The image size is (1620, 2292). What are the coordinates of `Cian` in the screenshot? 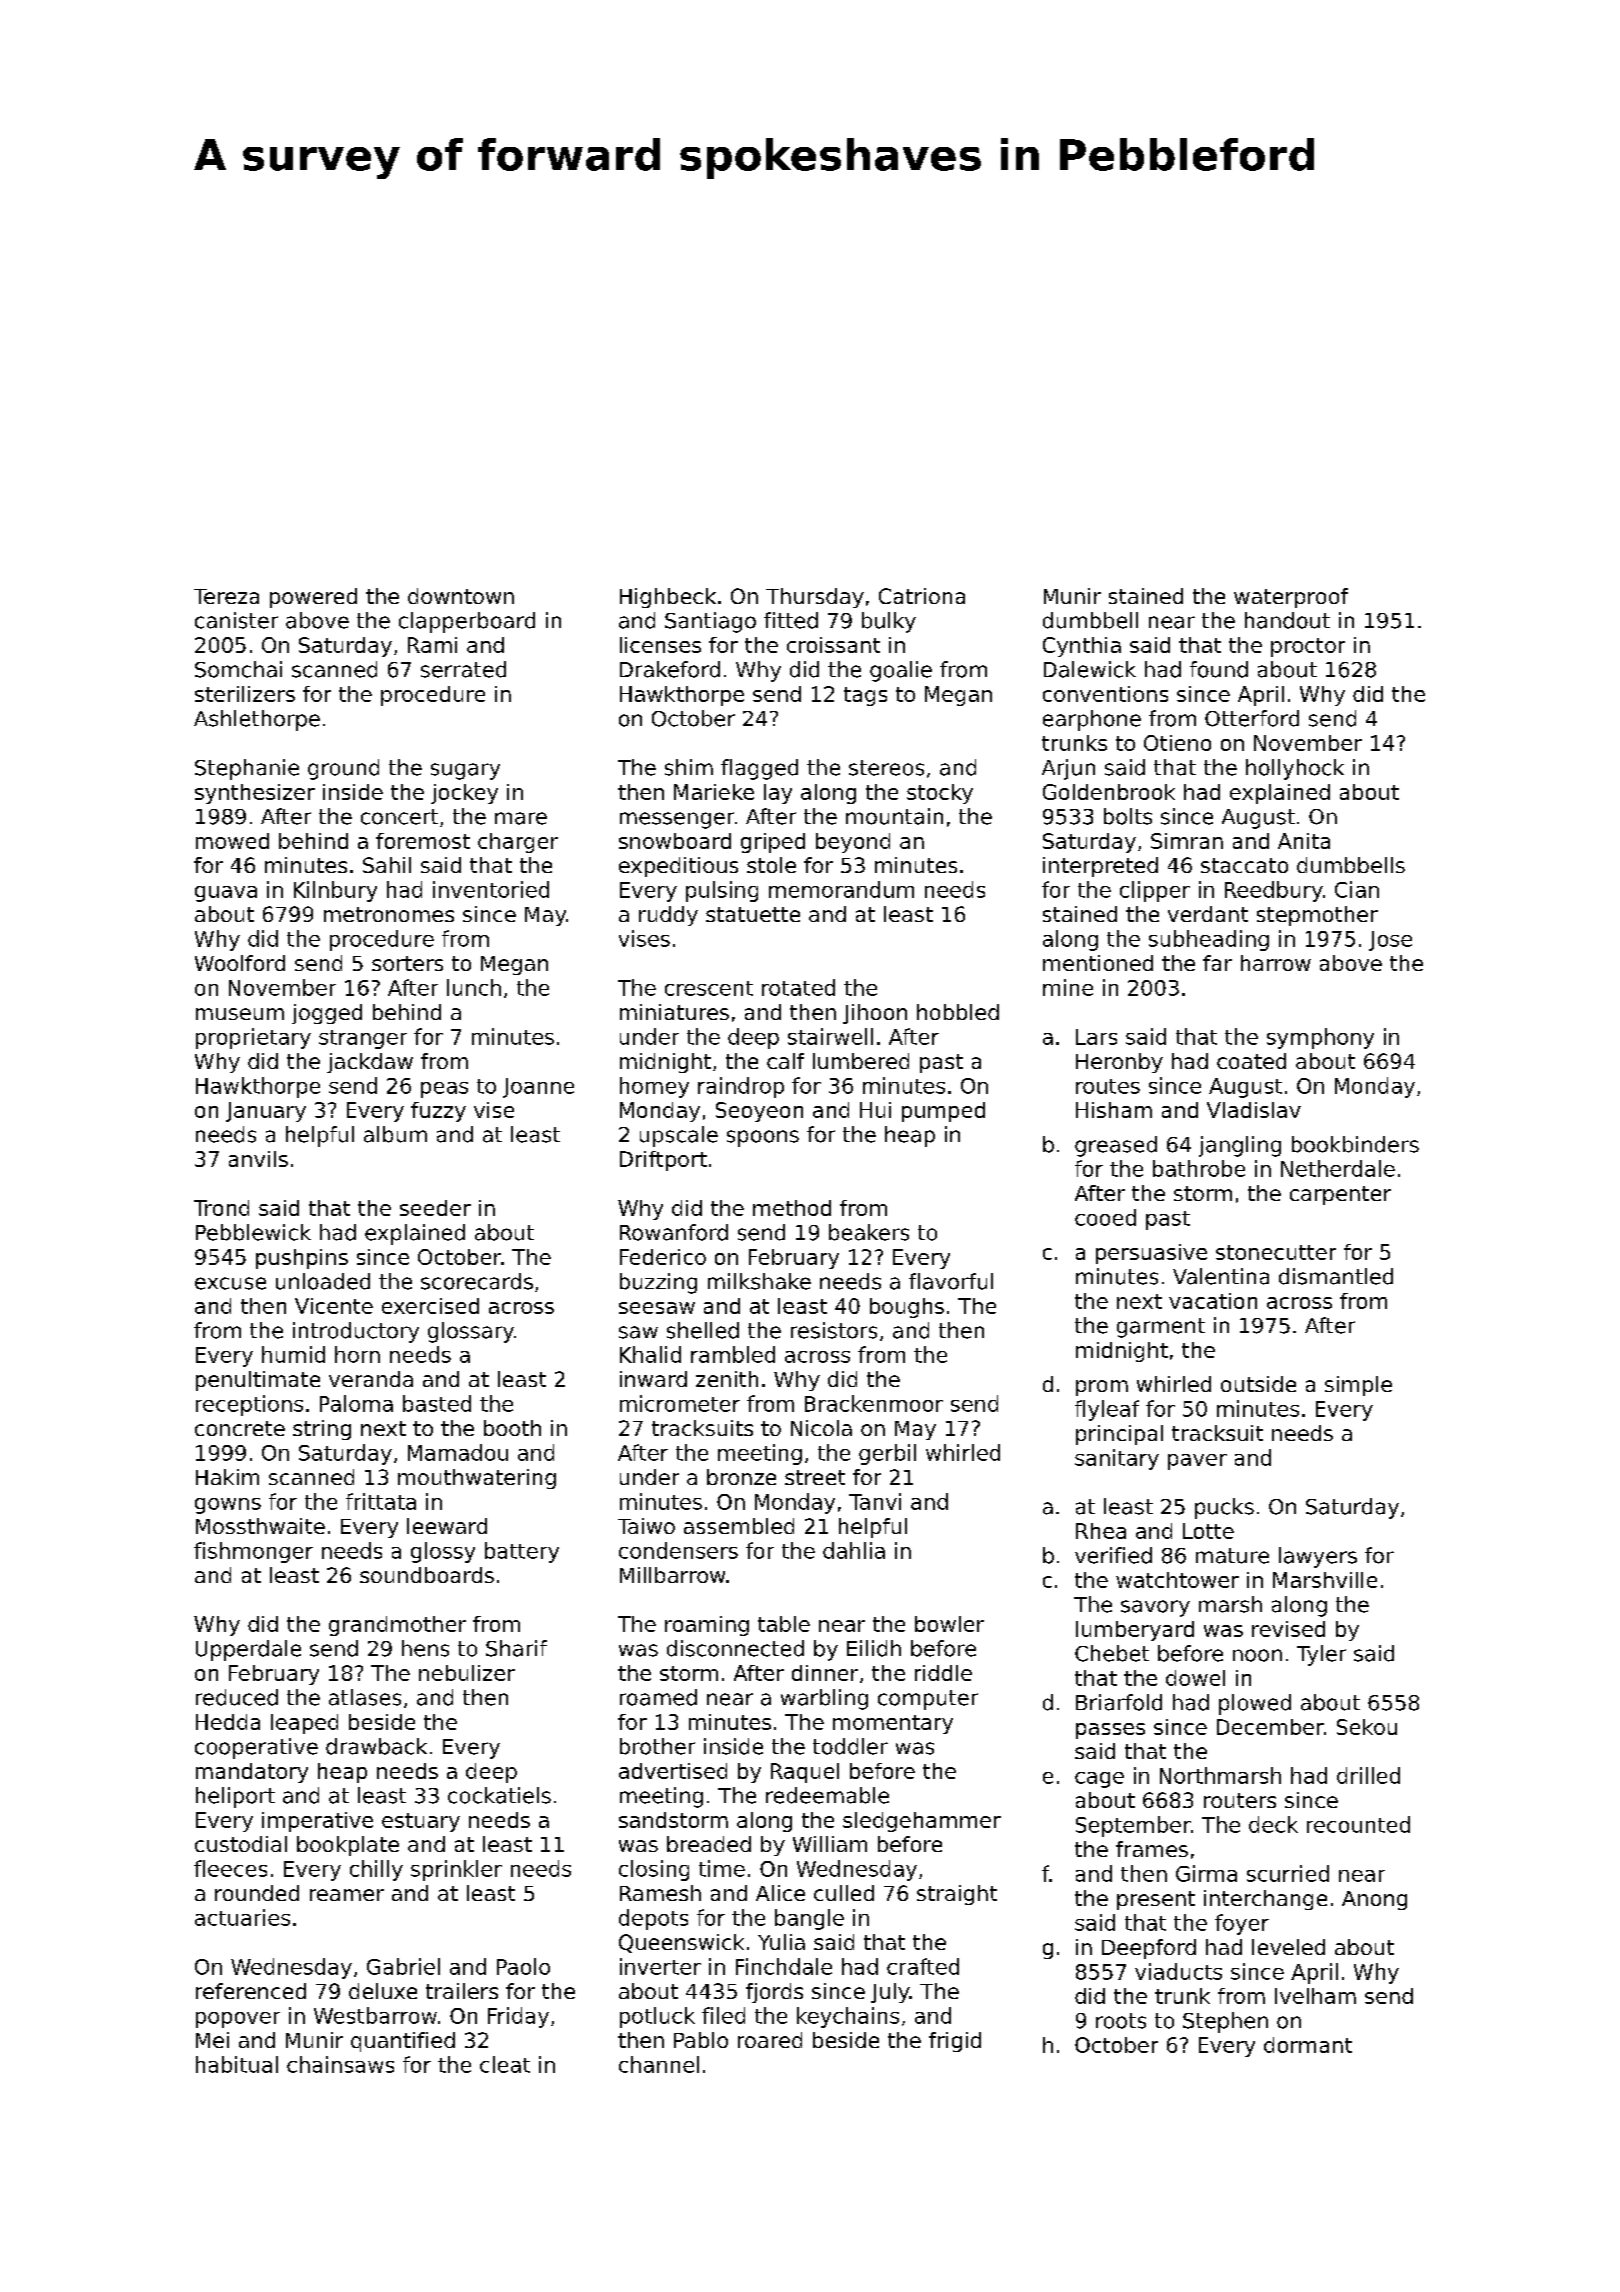 It's located at (1357, 889).
